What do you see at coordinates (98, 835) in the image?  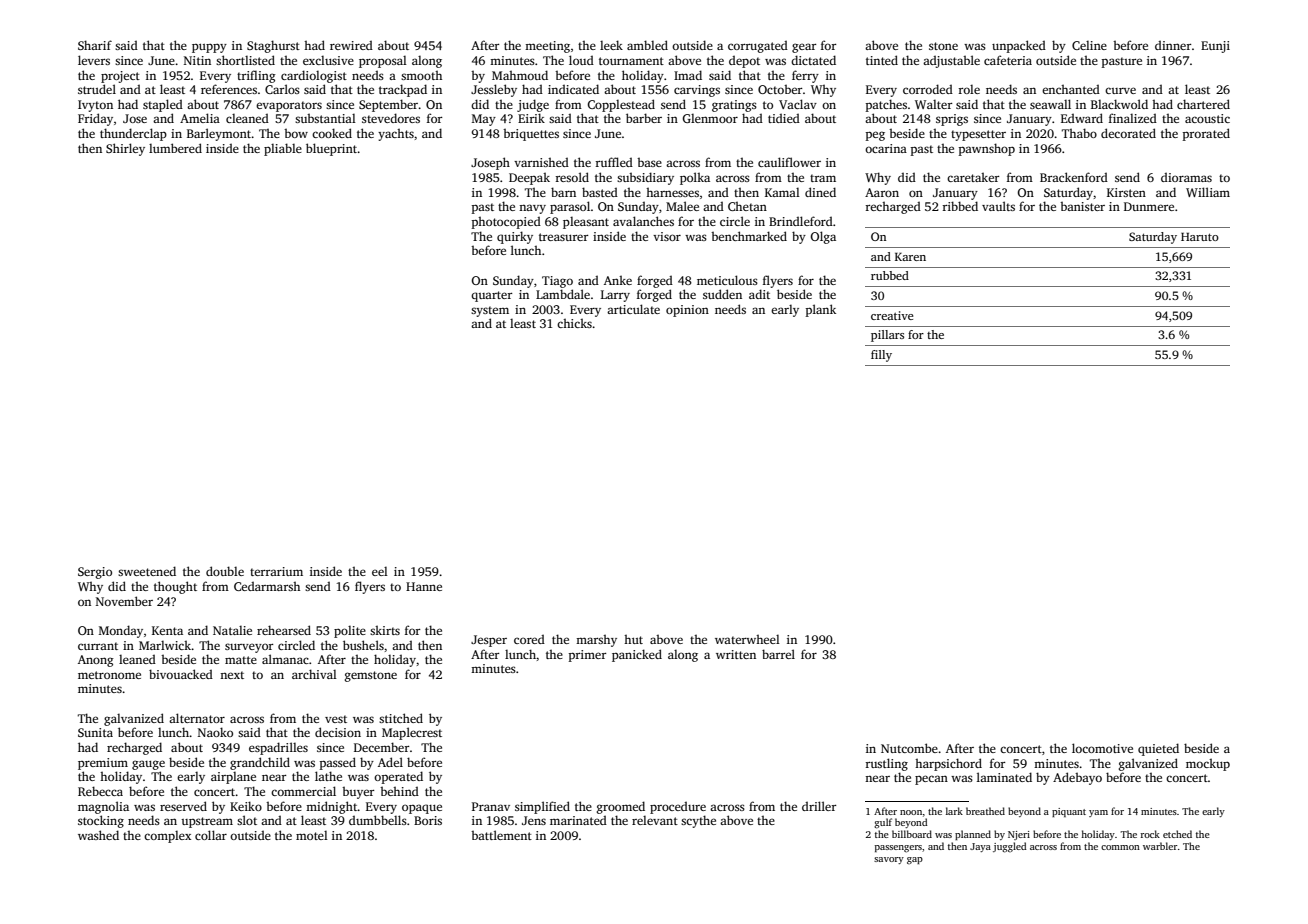 I see `washed` at bounding box center [98, 835].
